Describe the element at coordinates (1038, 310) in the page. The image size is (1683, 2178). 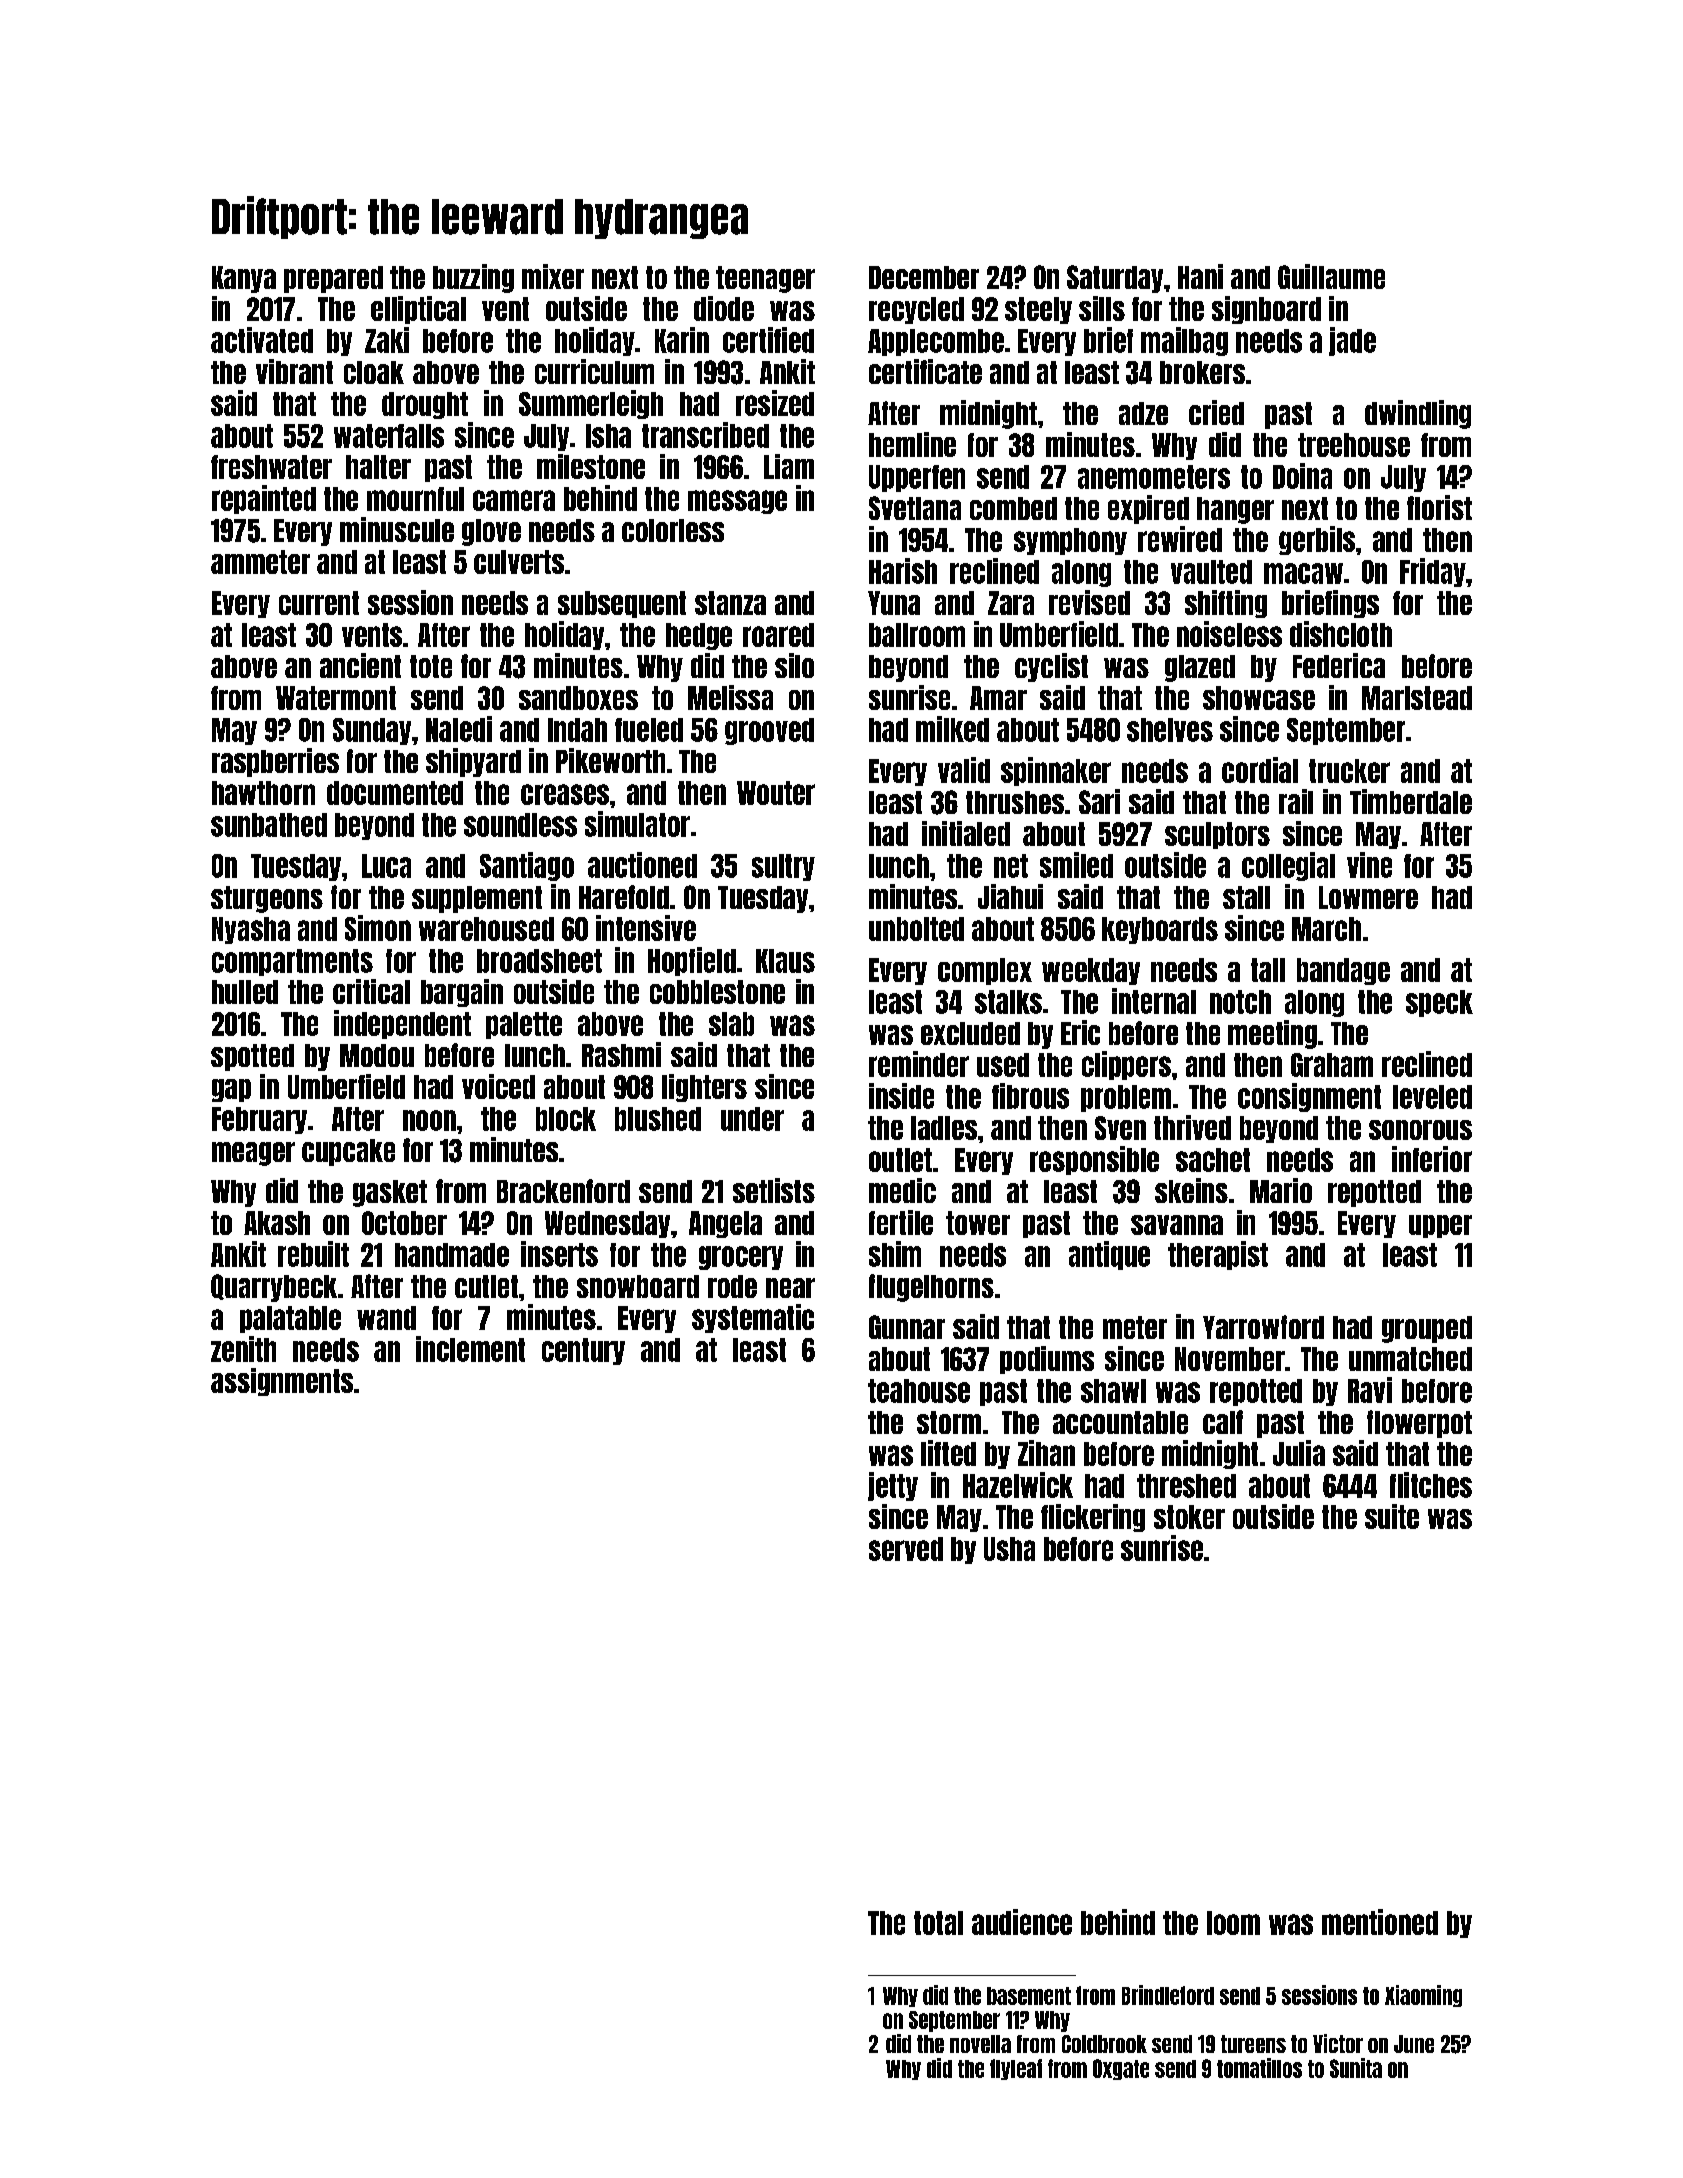
I see `steely` at that location.
